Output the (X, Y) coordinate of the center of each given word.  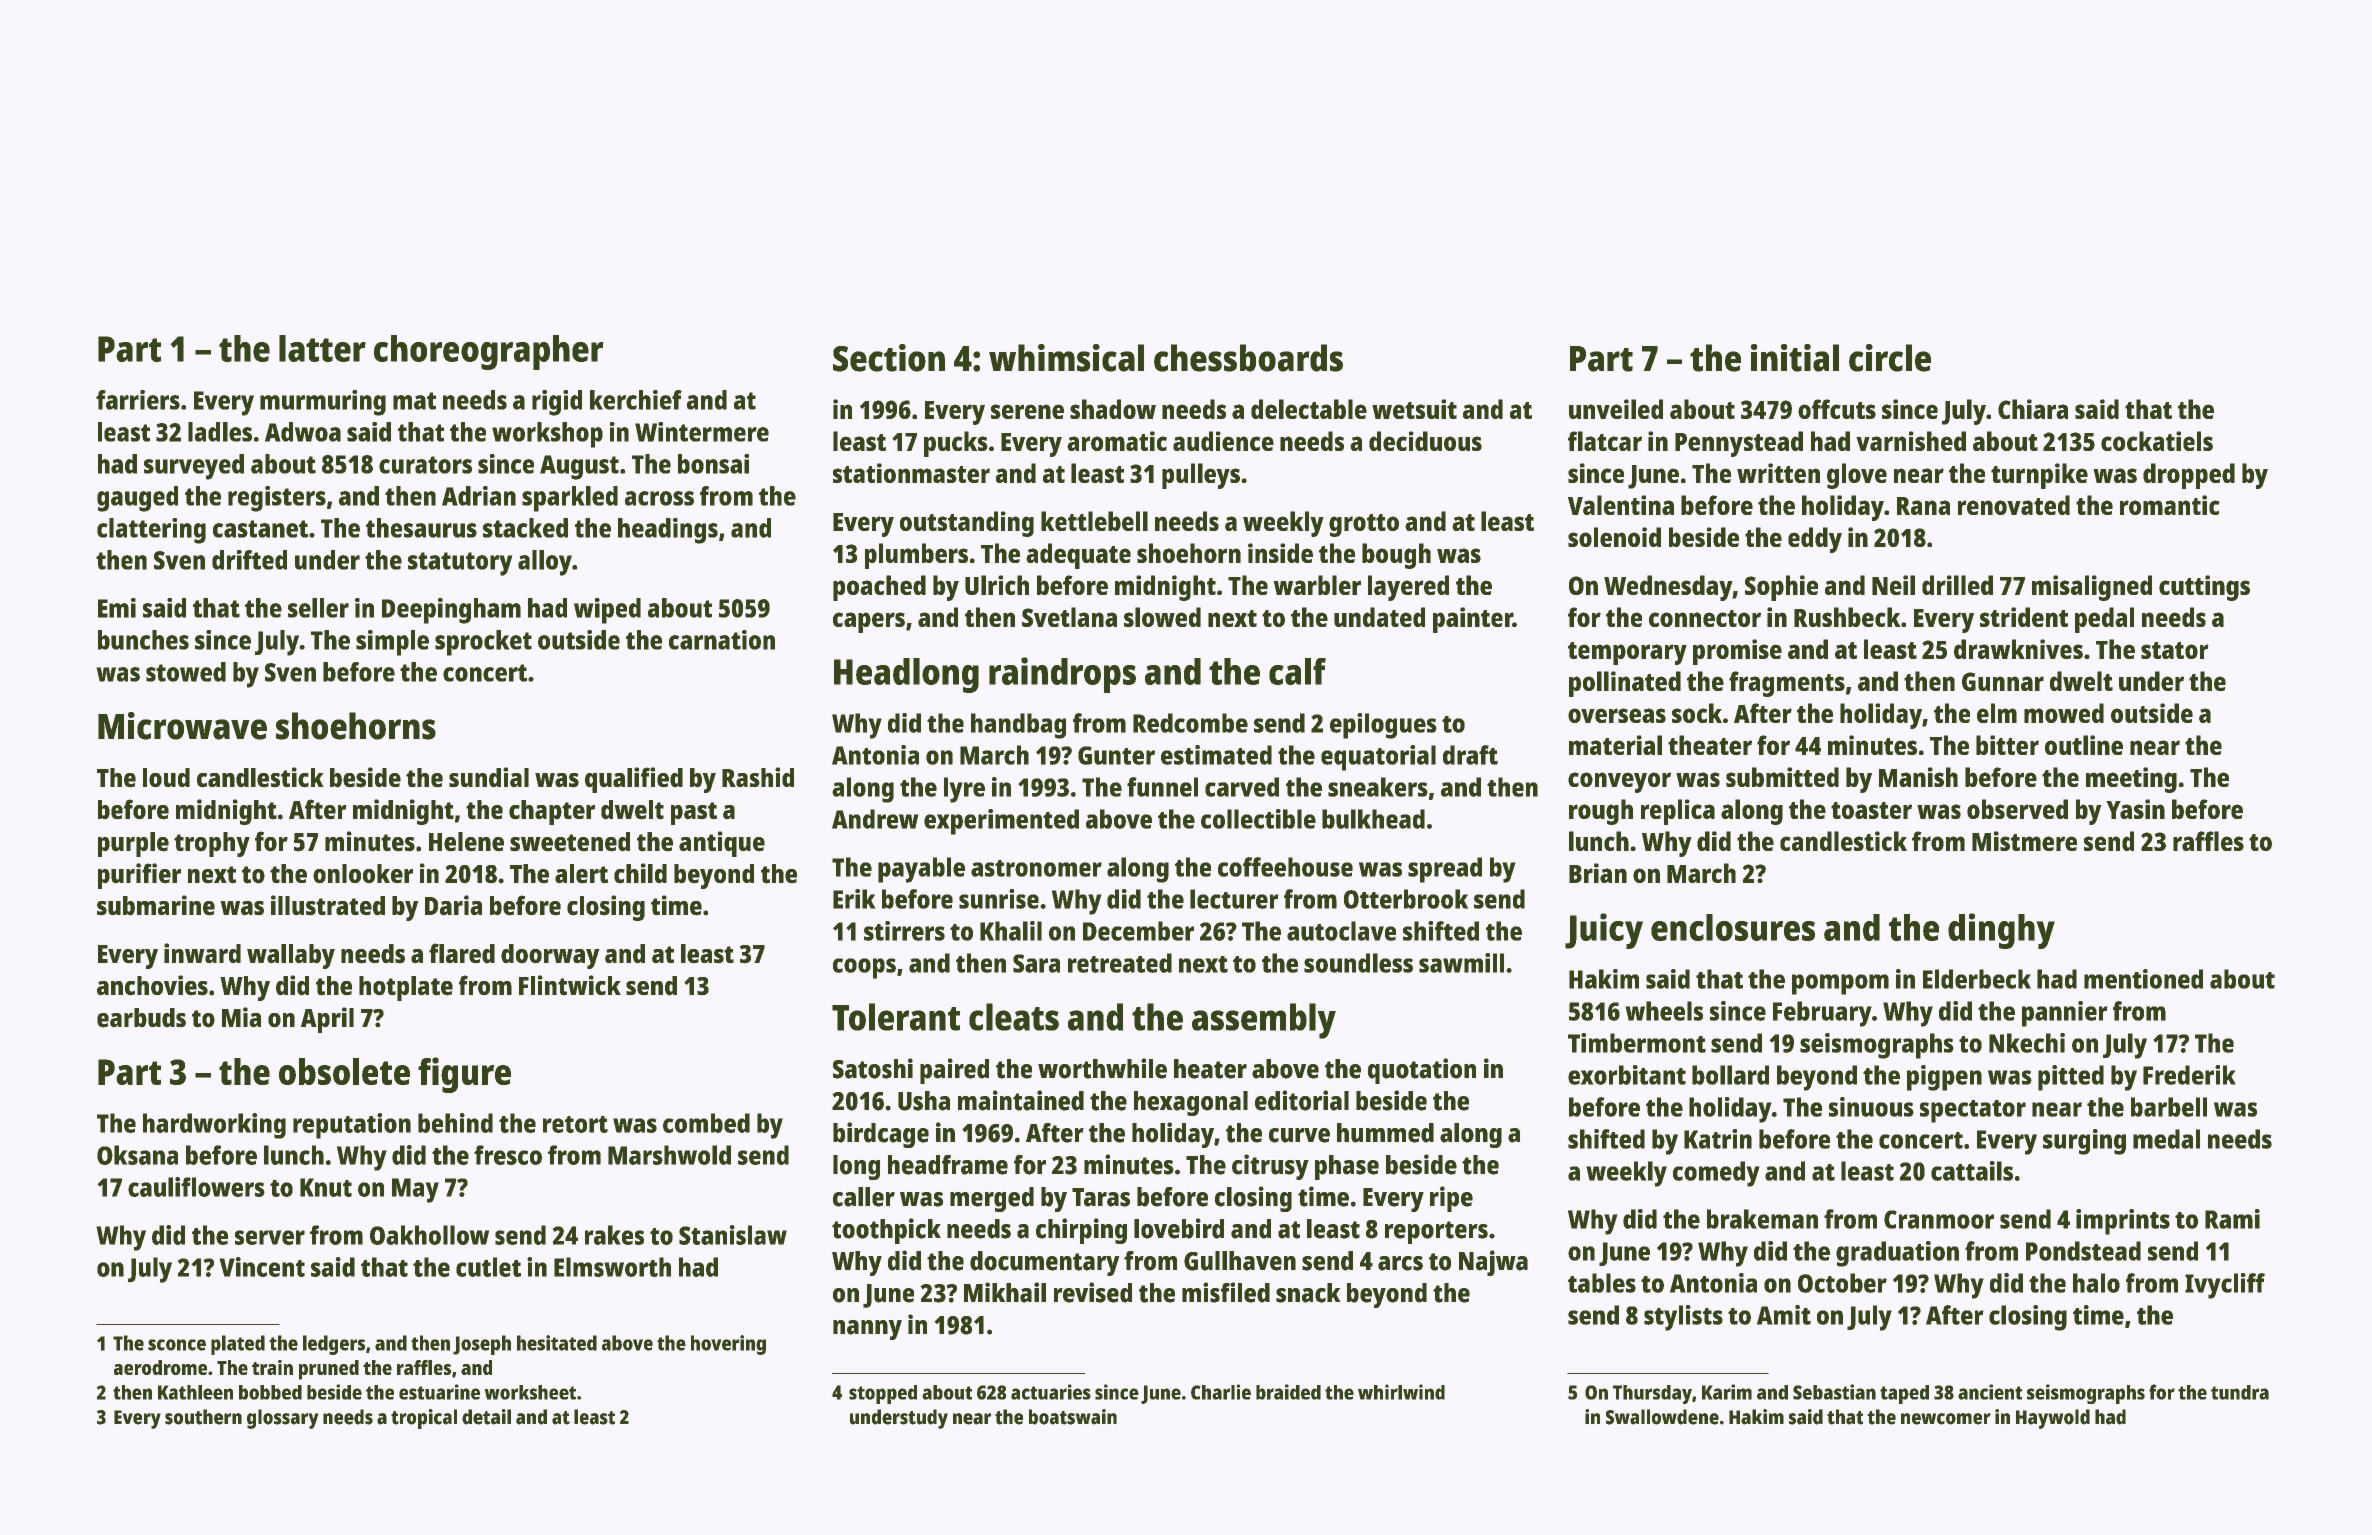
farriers (138, 400)
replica (1678, 812)
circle (1890, 358)
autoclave (1341, 931)
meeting (2131, 780)
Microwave (182, 726)
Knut (326, 1187)
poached (879, 588)
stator (2175, 650)
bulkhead (1373, 819)
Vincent (262, 1267)
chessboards (1248, 358)
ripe (1451, 1199)
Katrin (1718, 1139)
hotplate (406, 988)
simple (392, 643)
